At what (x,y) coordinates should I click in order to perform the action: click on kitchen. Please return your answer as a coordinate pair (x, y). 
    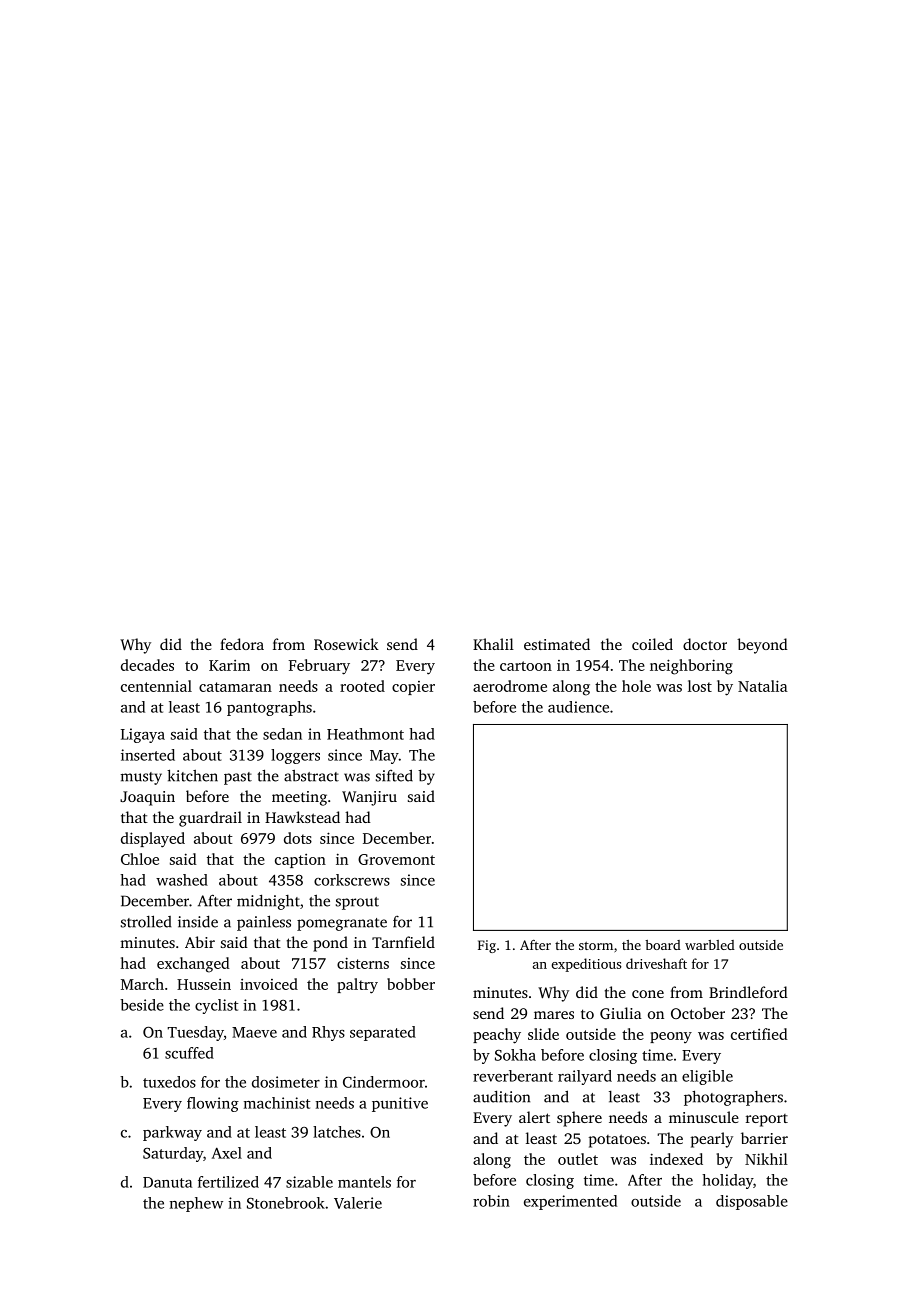
    Looking at the image, I should click on (192, 775).
